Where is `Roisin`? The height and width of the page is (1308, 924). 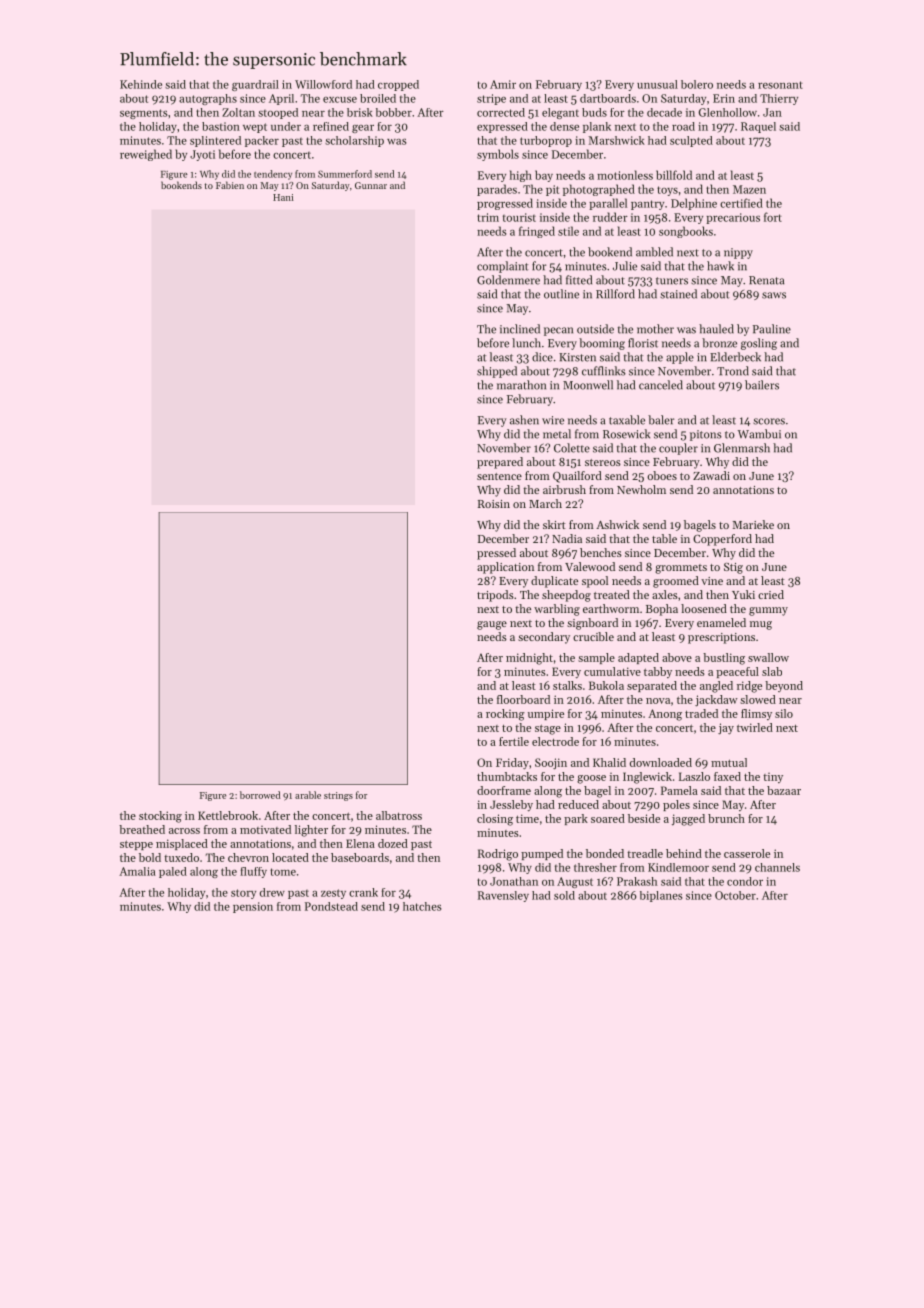
Roisin is located at coordinates (494, 504).
